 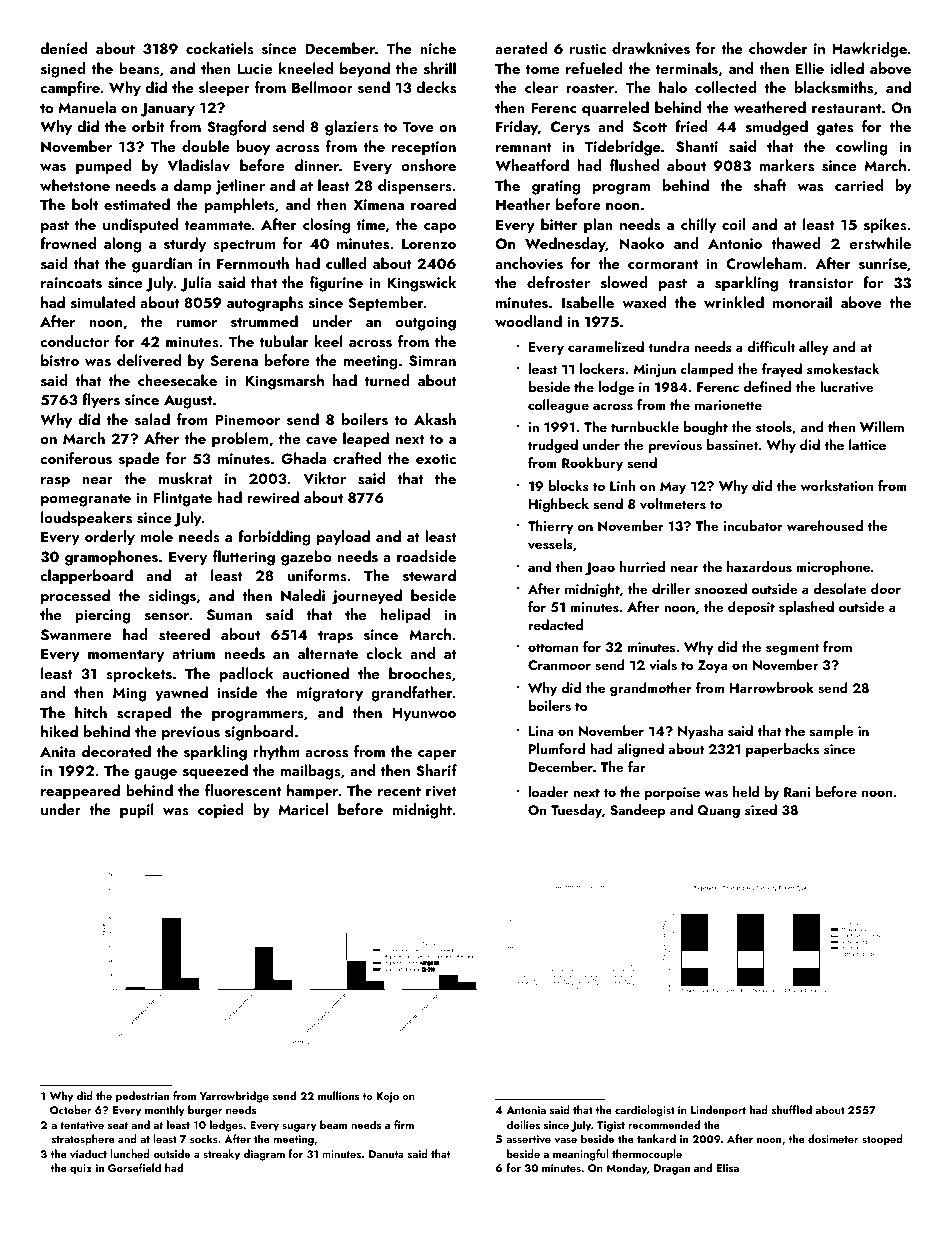 What do you see at coordinates (220, 48) in the image?
I see `cockatiels` at bounding box center [220, 48].
